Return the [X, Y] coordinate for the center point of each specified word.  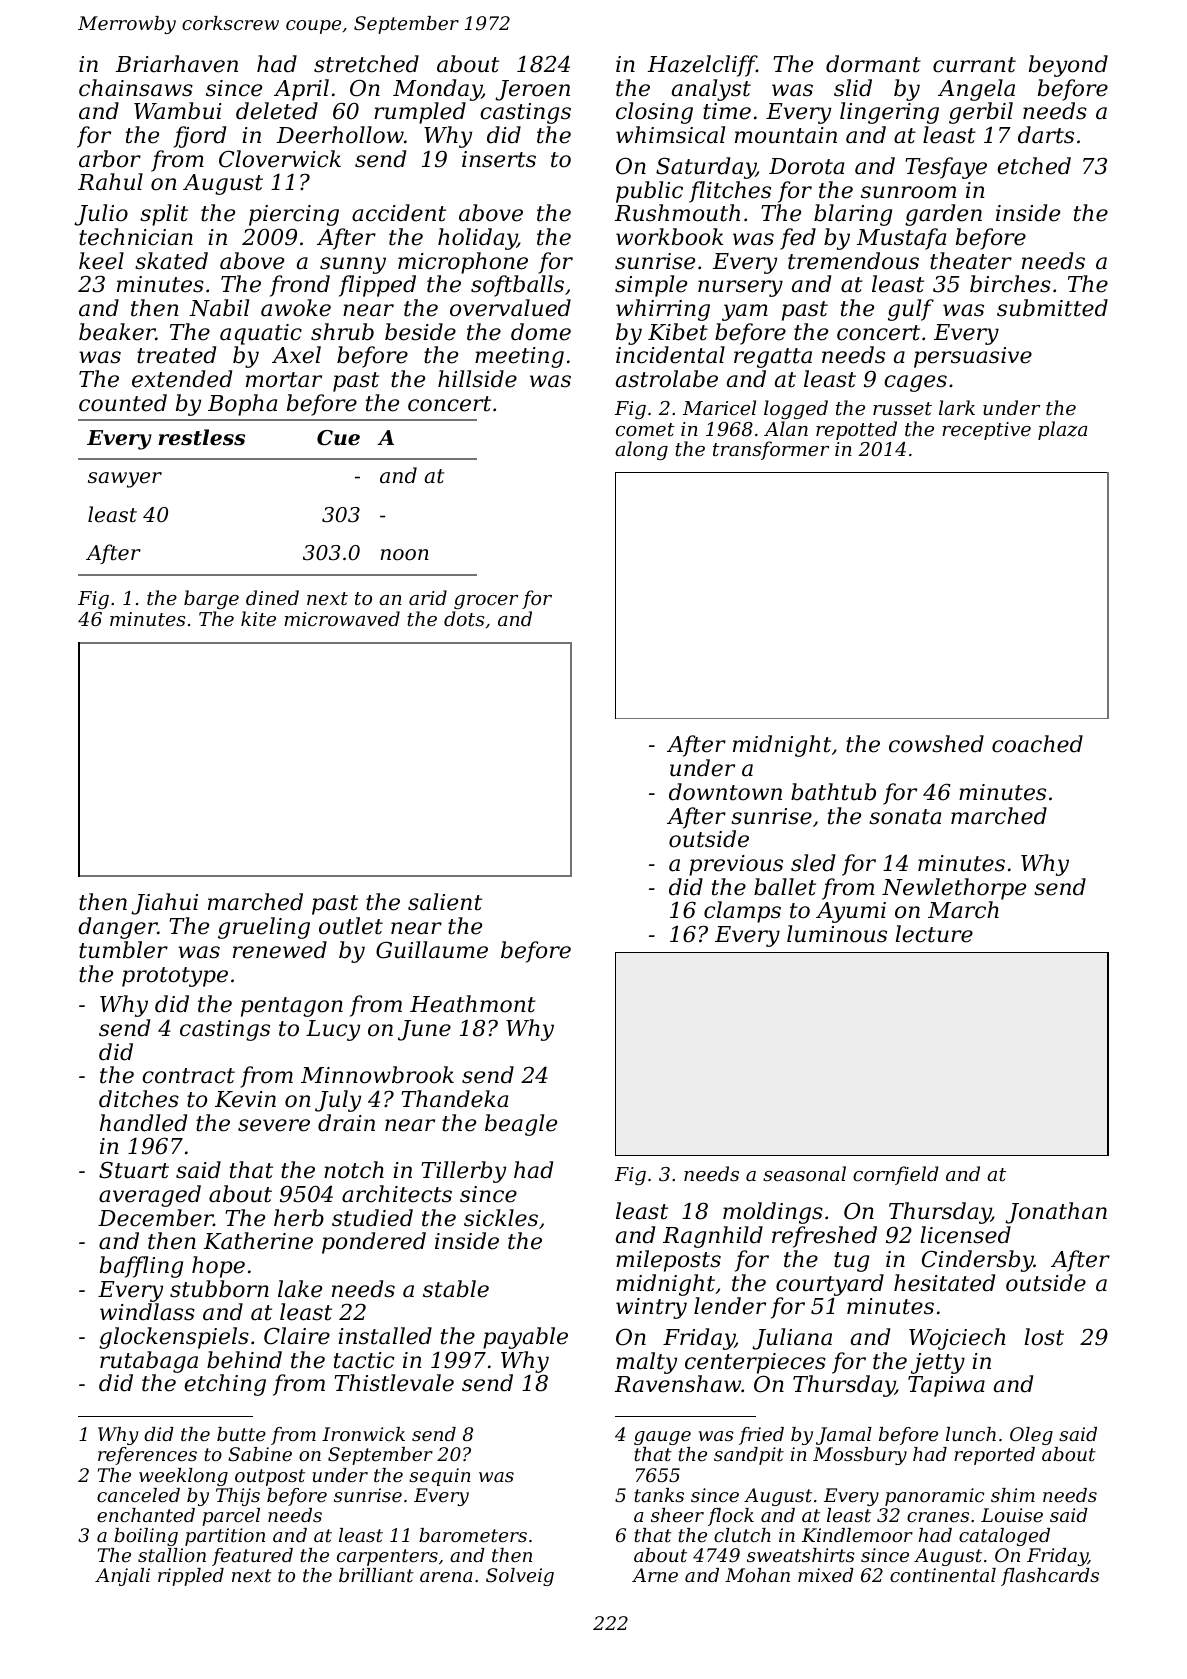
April [301, 90]
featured [252, 1557]
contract [188, 1076]
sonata [905, 817]
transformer [771, 450]
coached [1037, 744]
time [727, 111]
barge [211, 599]
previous [736, 865]
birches [1010, 284]
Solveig [520, 1577]
